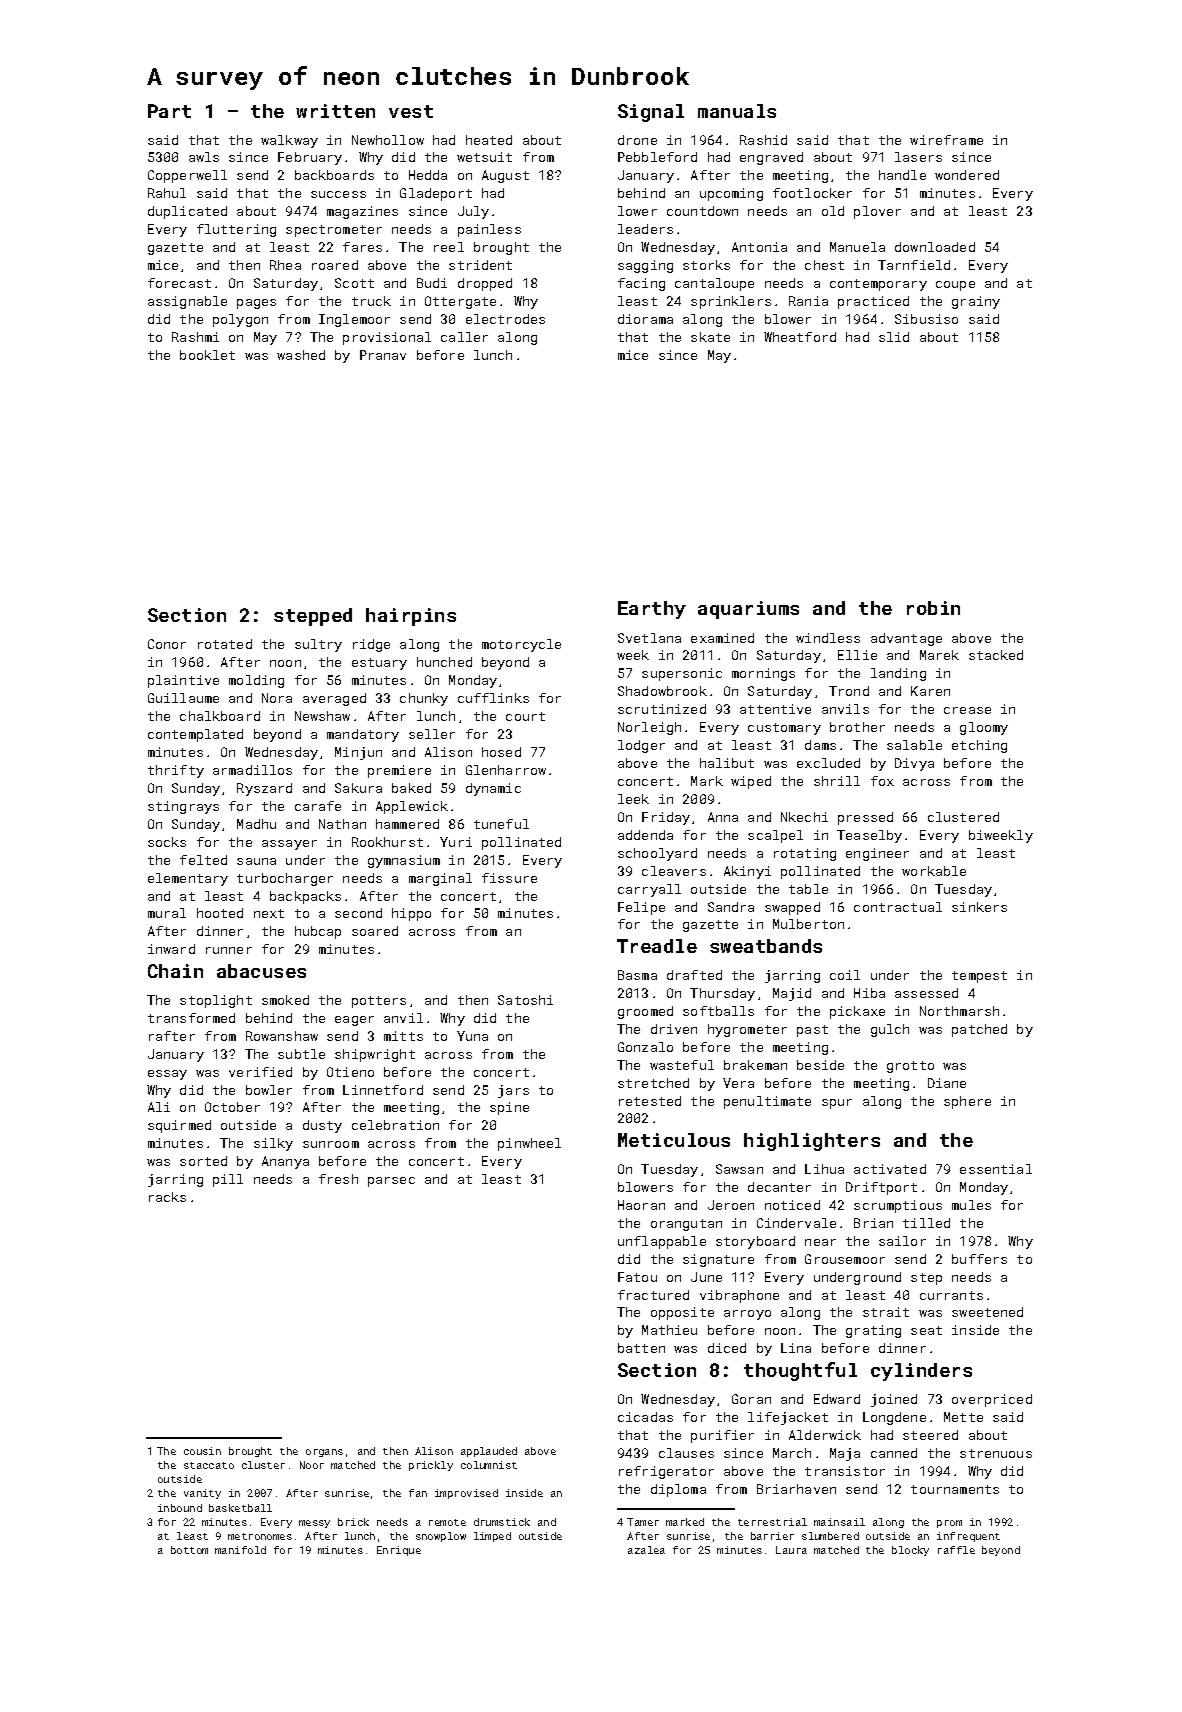  Describe the element at coordinates (411, 111) in the page. I see `vest` at that location.
